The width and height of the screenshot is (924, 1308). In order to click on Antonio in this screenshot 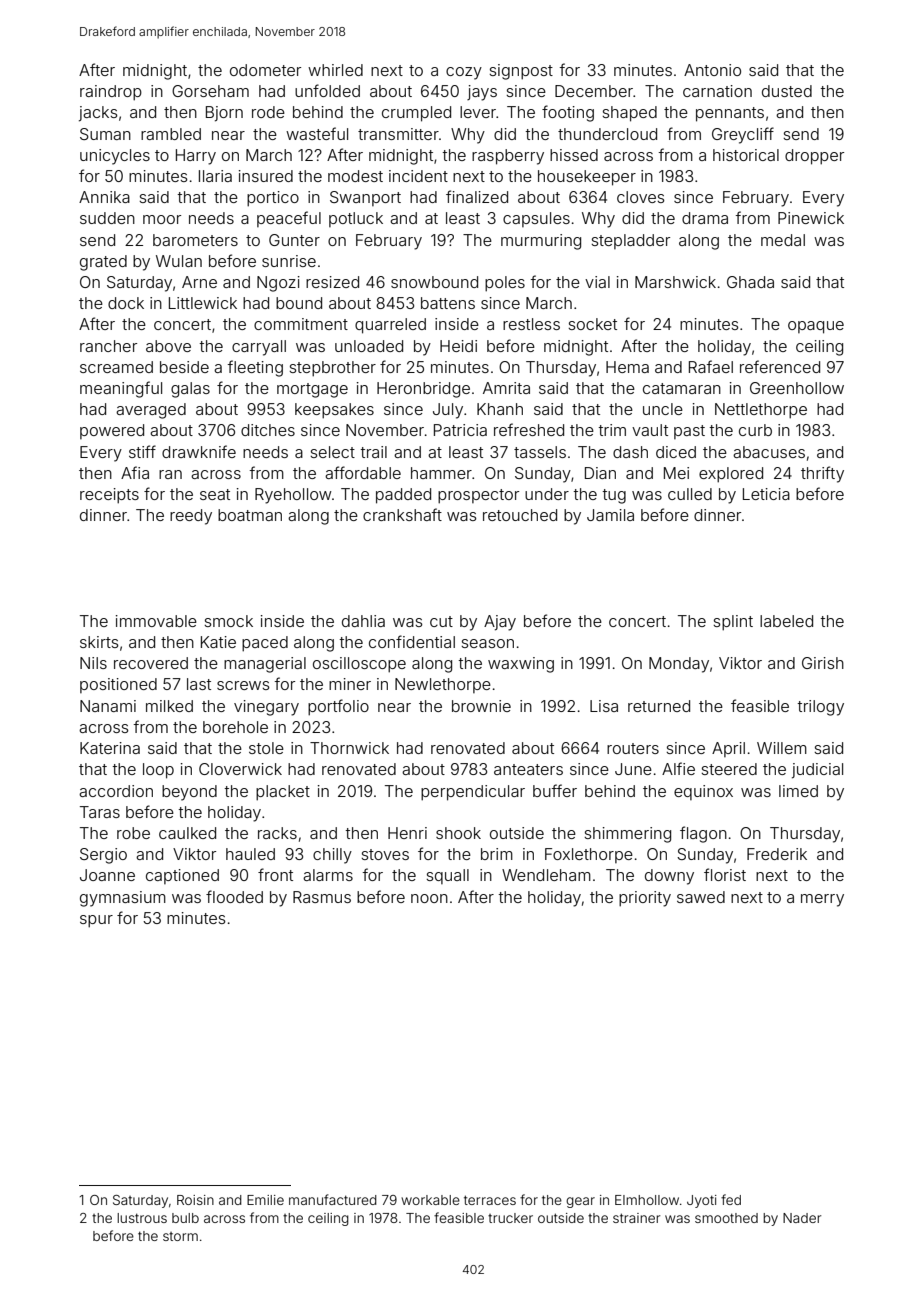, I will do `click(712, 70)`.
